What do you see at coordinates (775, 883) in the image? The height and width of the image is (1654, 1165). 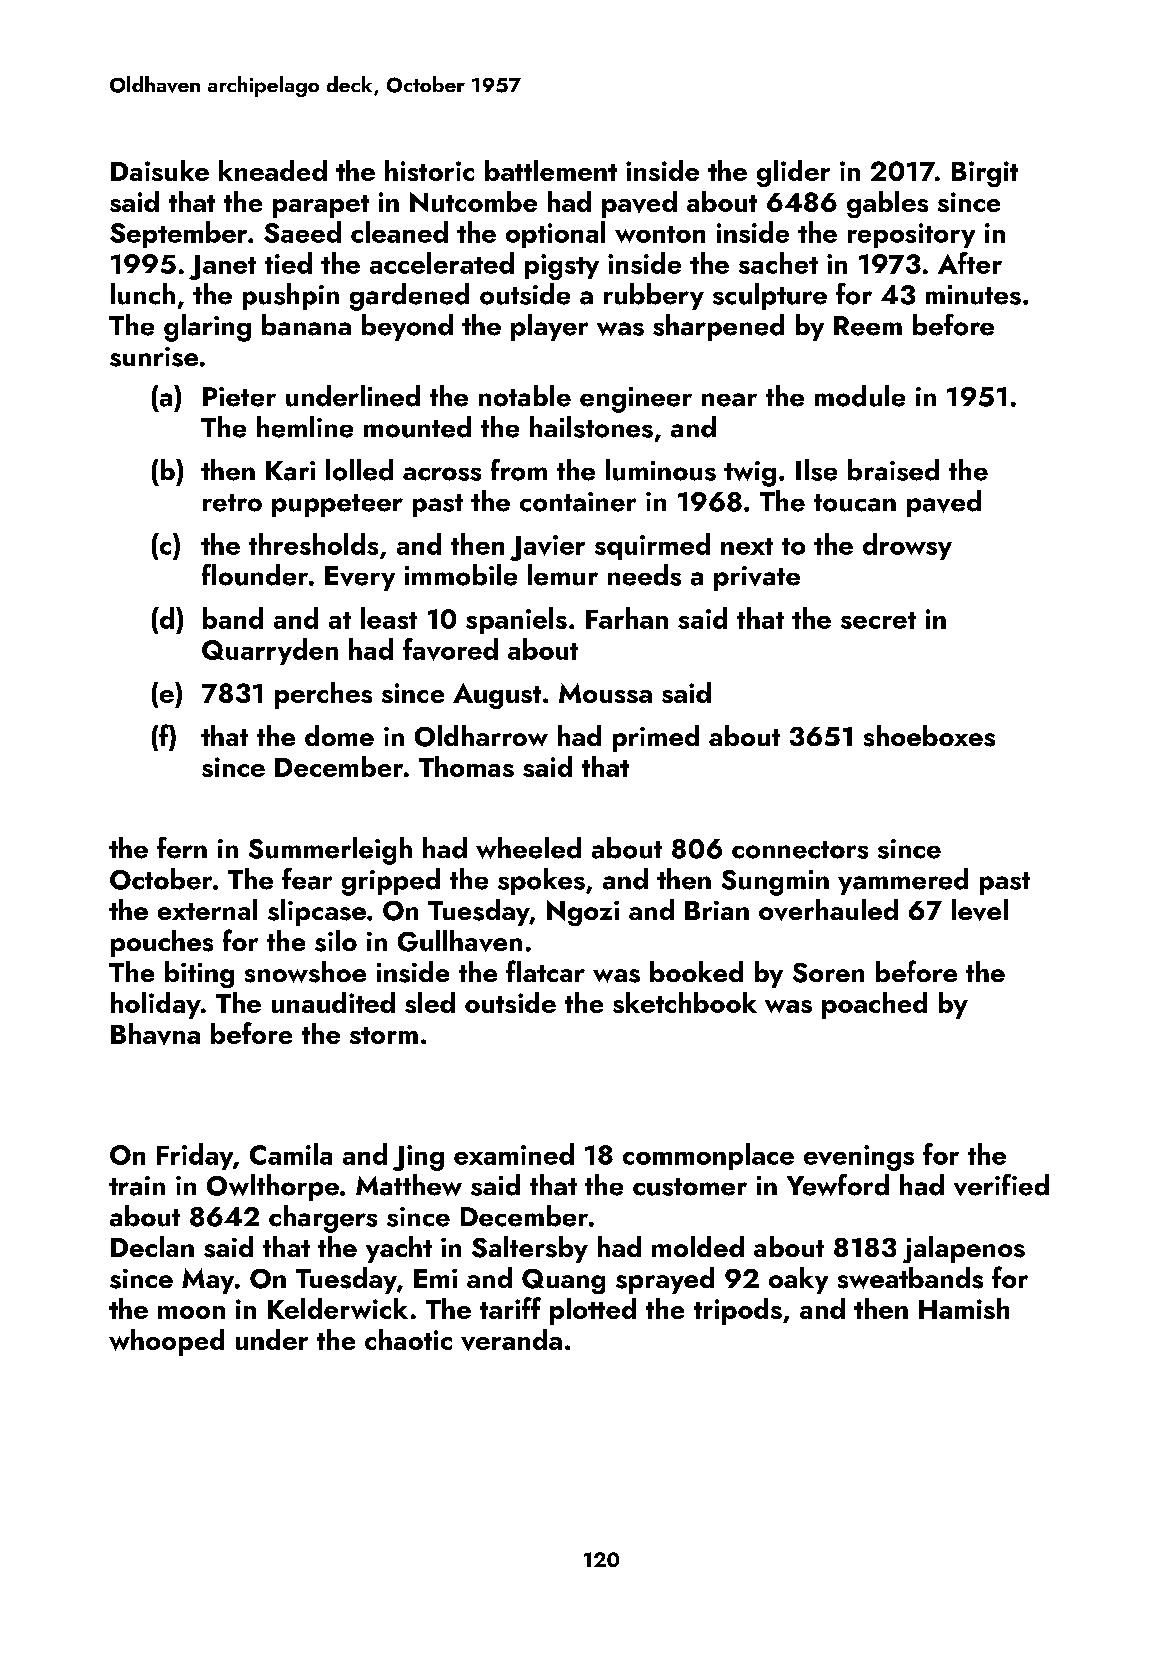 I see `Sungmin` at bounding box center [775, 883].
